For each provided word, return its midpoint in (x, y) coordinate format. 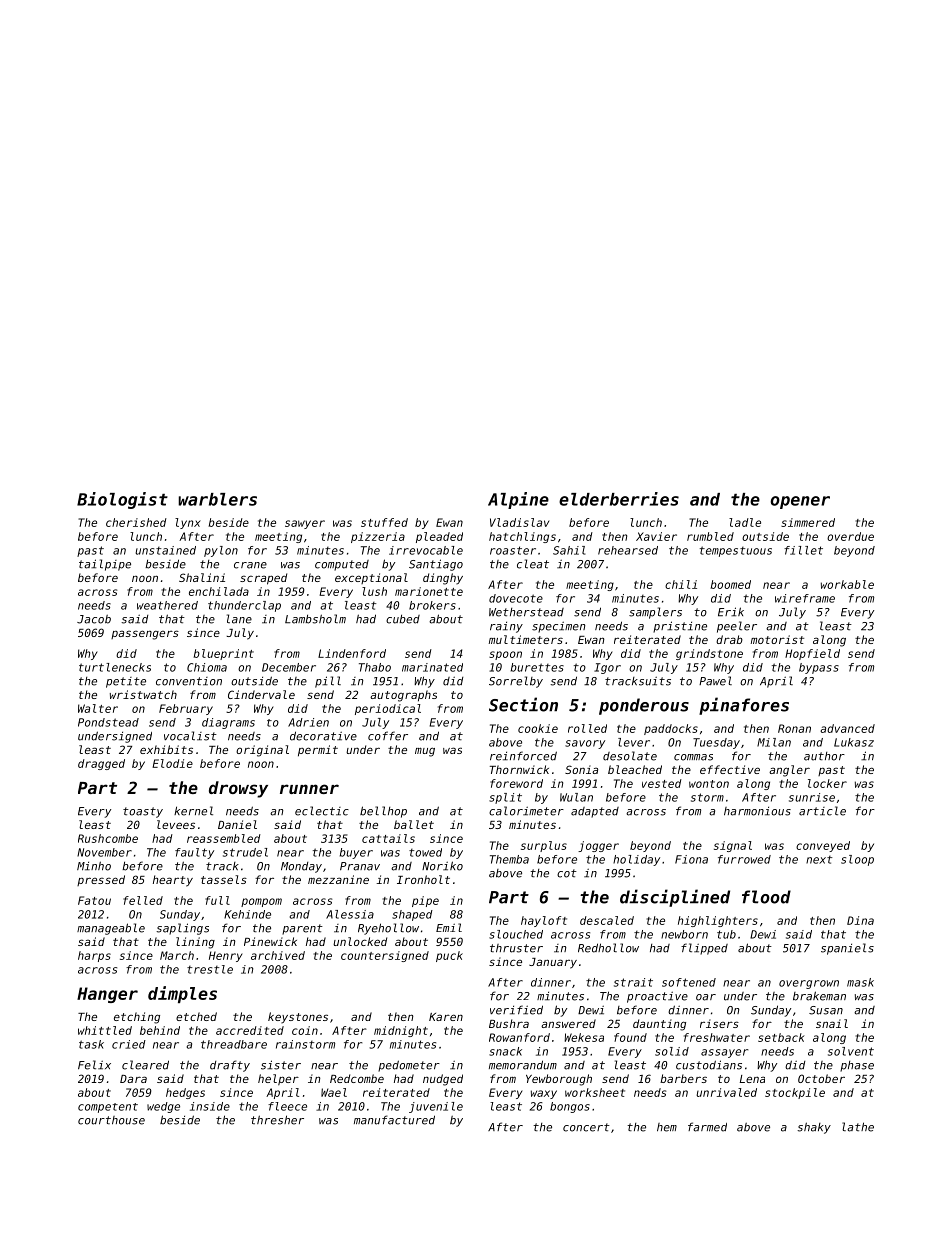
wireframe (805, 598)
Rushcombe (108, 838)
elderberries (619, 499)
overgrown (809, 984)
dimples (182, 994)
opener (800, 502)
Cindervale (261, 694)
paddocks (671, 729)
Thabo (375, 667)
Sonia (581, 769)
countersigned (385, 956)
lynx (188, 523)
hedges (185, 1093)
